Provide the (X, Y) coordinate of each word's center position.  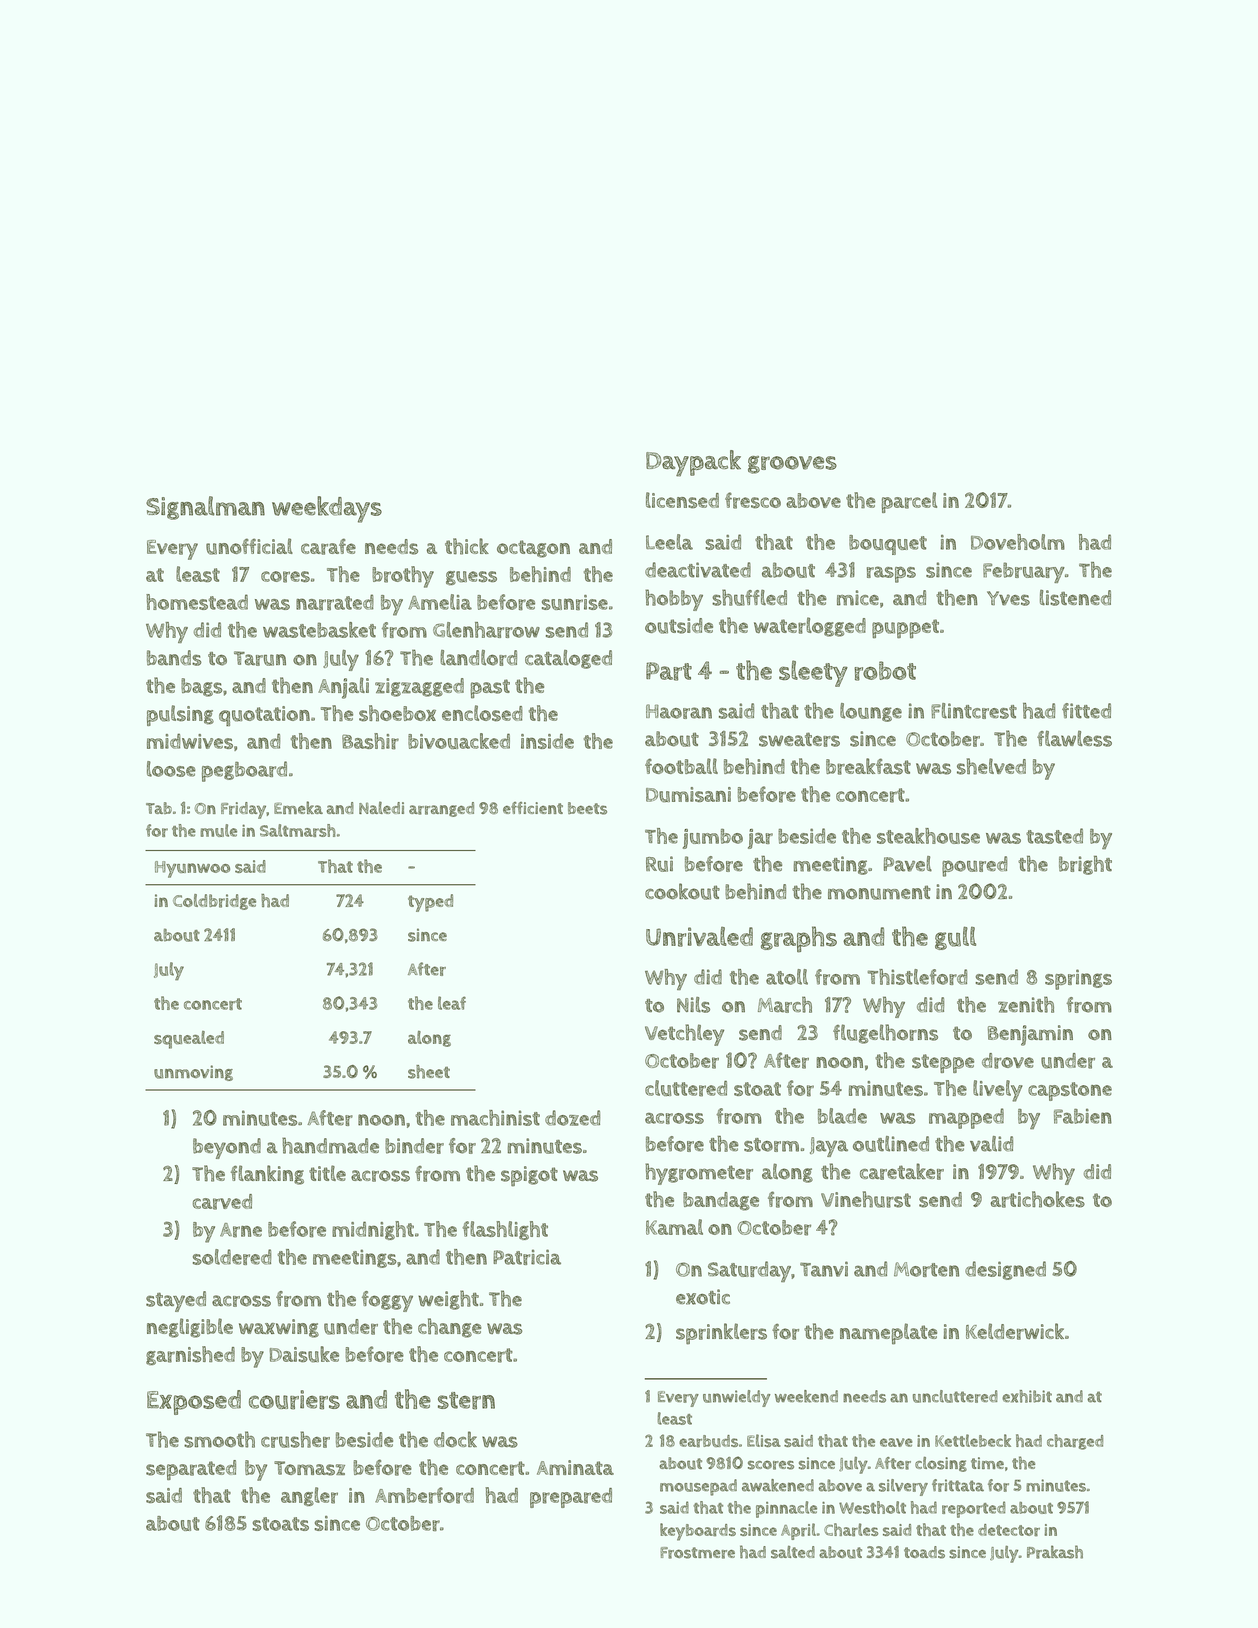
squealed (189, 1040)
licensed (682, 500)
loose (171, 769)
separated (191, 1470)
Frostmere (697, 1553)
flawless (1074, 738)
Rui (659, 864)
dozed (573, 1118)
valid (991, 1144)
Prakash (1055, 1552)
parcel (909, 502)
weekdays (327, 509)
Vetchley (684, 1035)
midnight (373, 1230)
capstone (1070, 1091)
